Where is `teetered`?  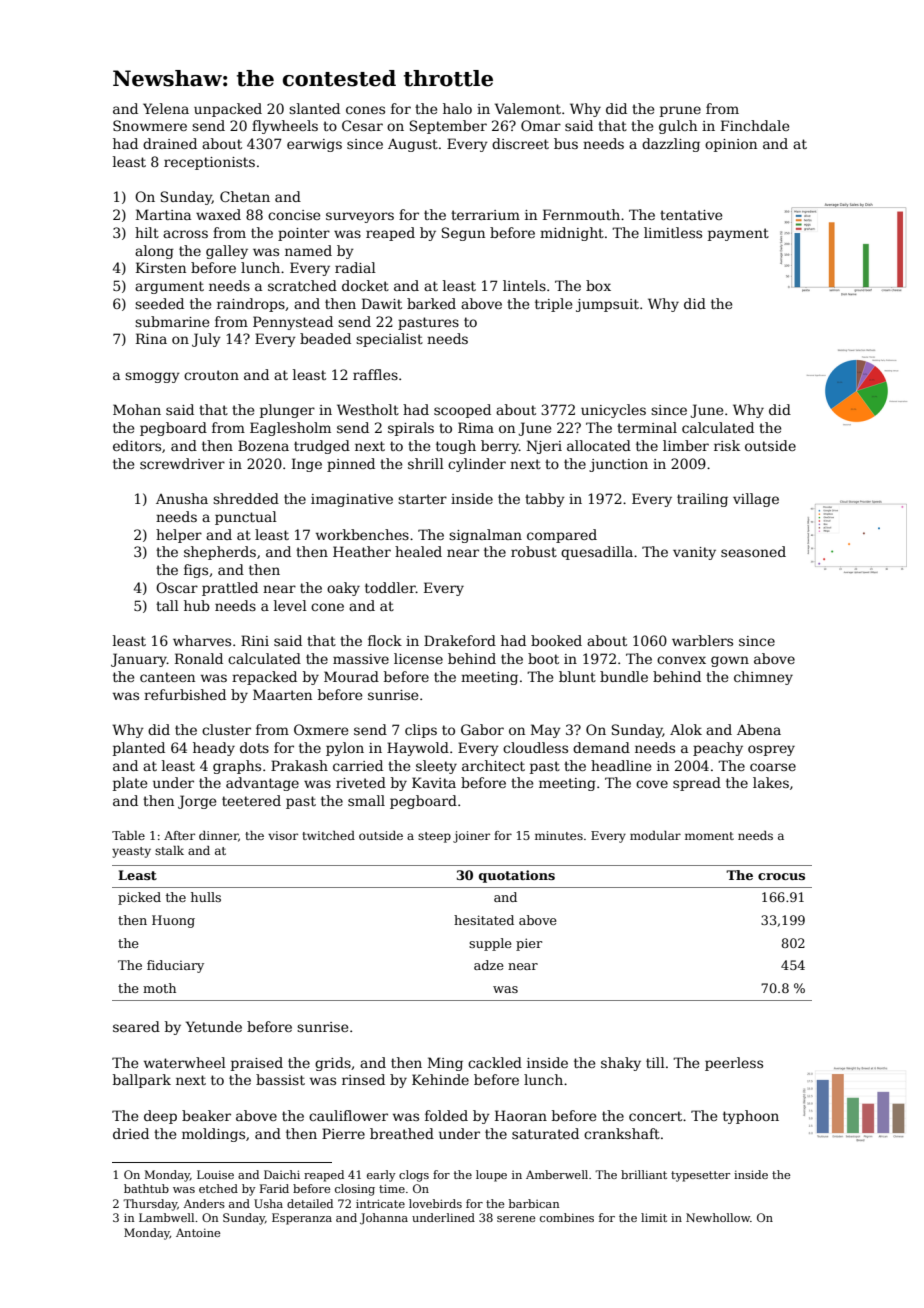 teetered is located at coordinates (251, 800).
